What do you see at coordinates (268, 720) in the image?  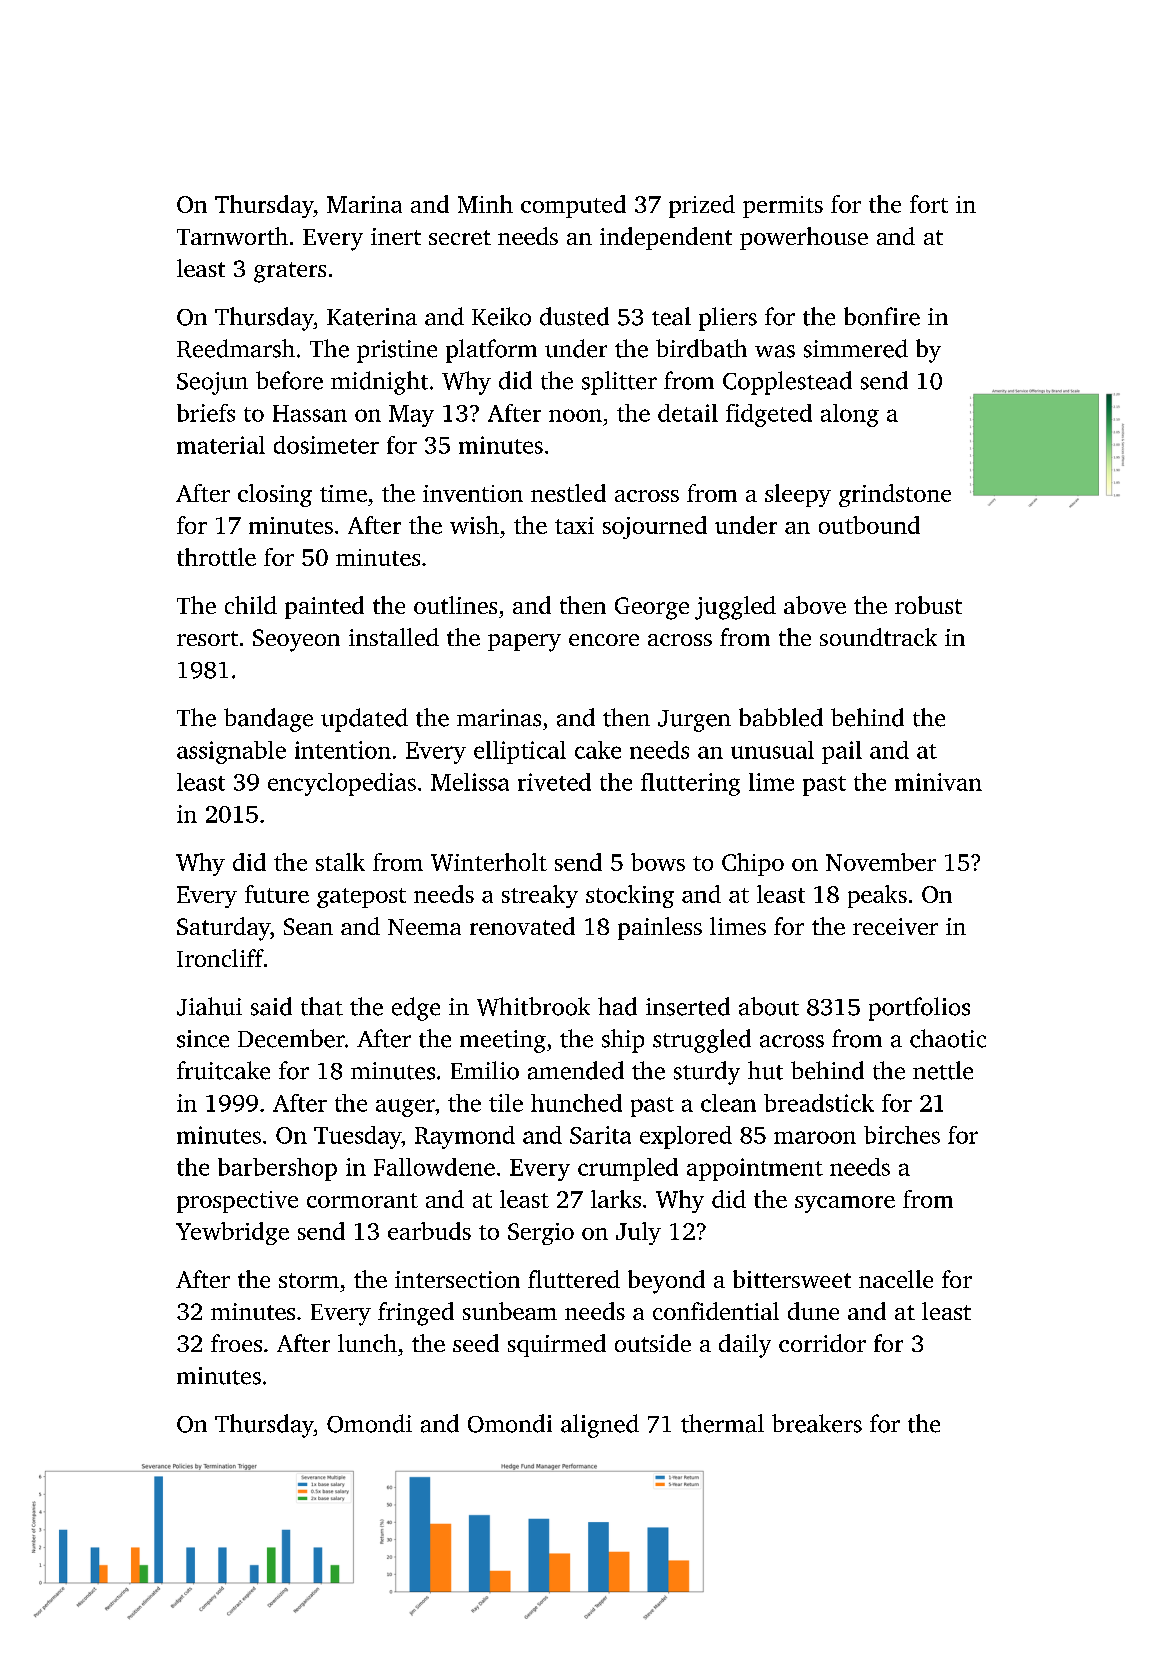 I see `bandage` at bounding box center [268, 720].
